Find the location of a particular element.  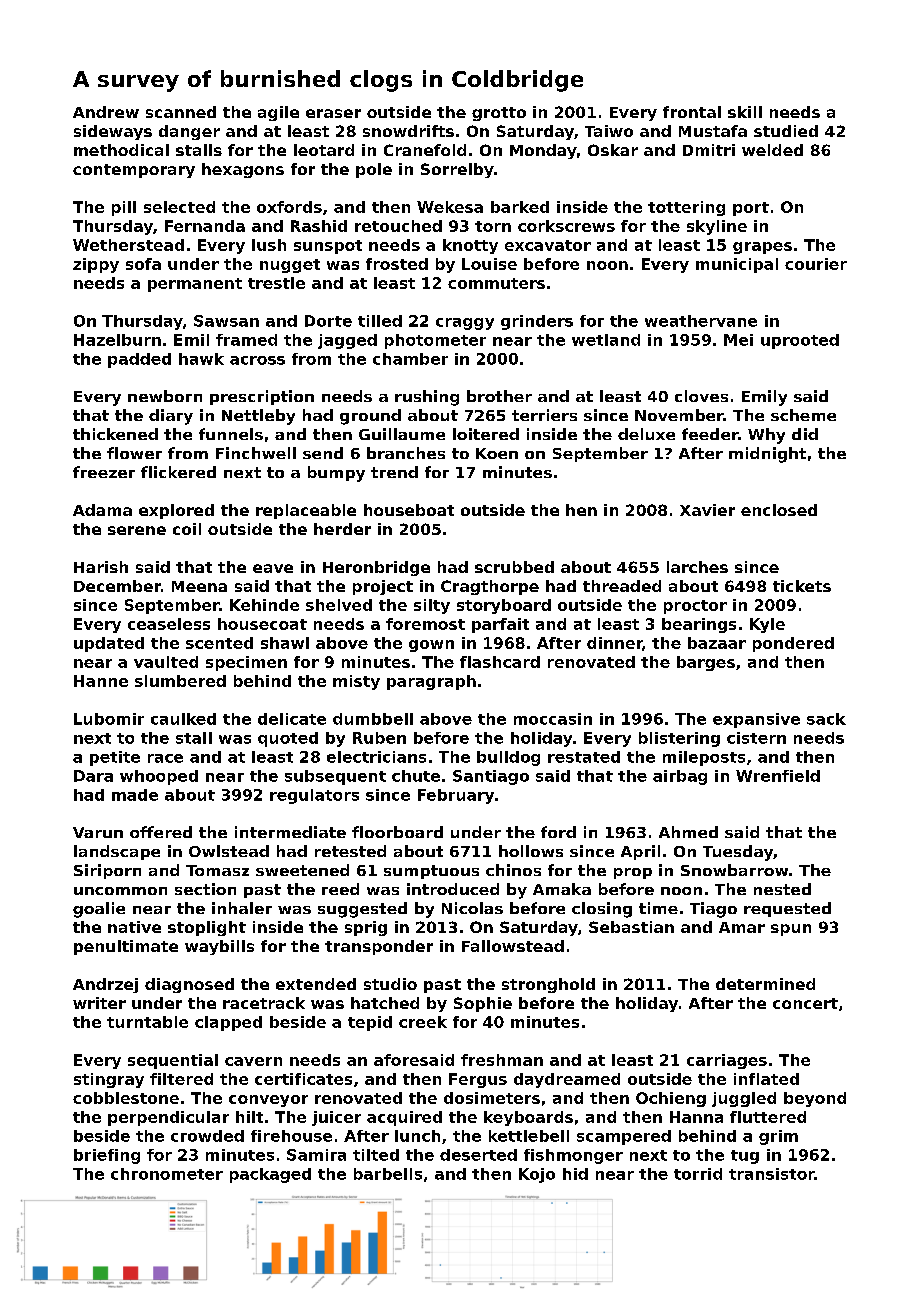

explored is located at coordinates (176, 511).
